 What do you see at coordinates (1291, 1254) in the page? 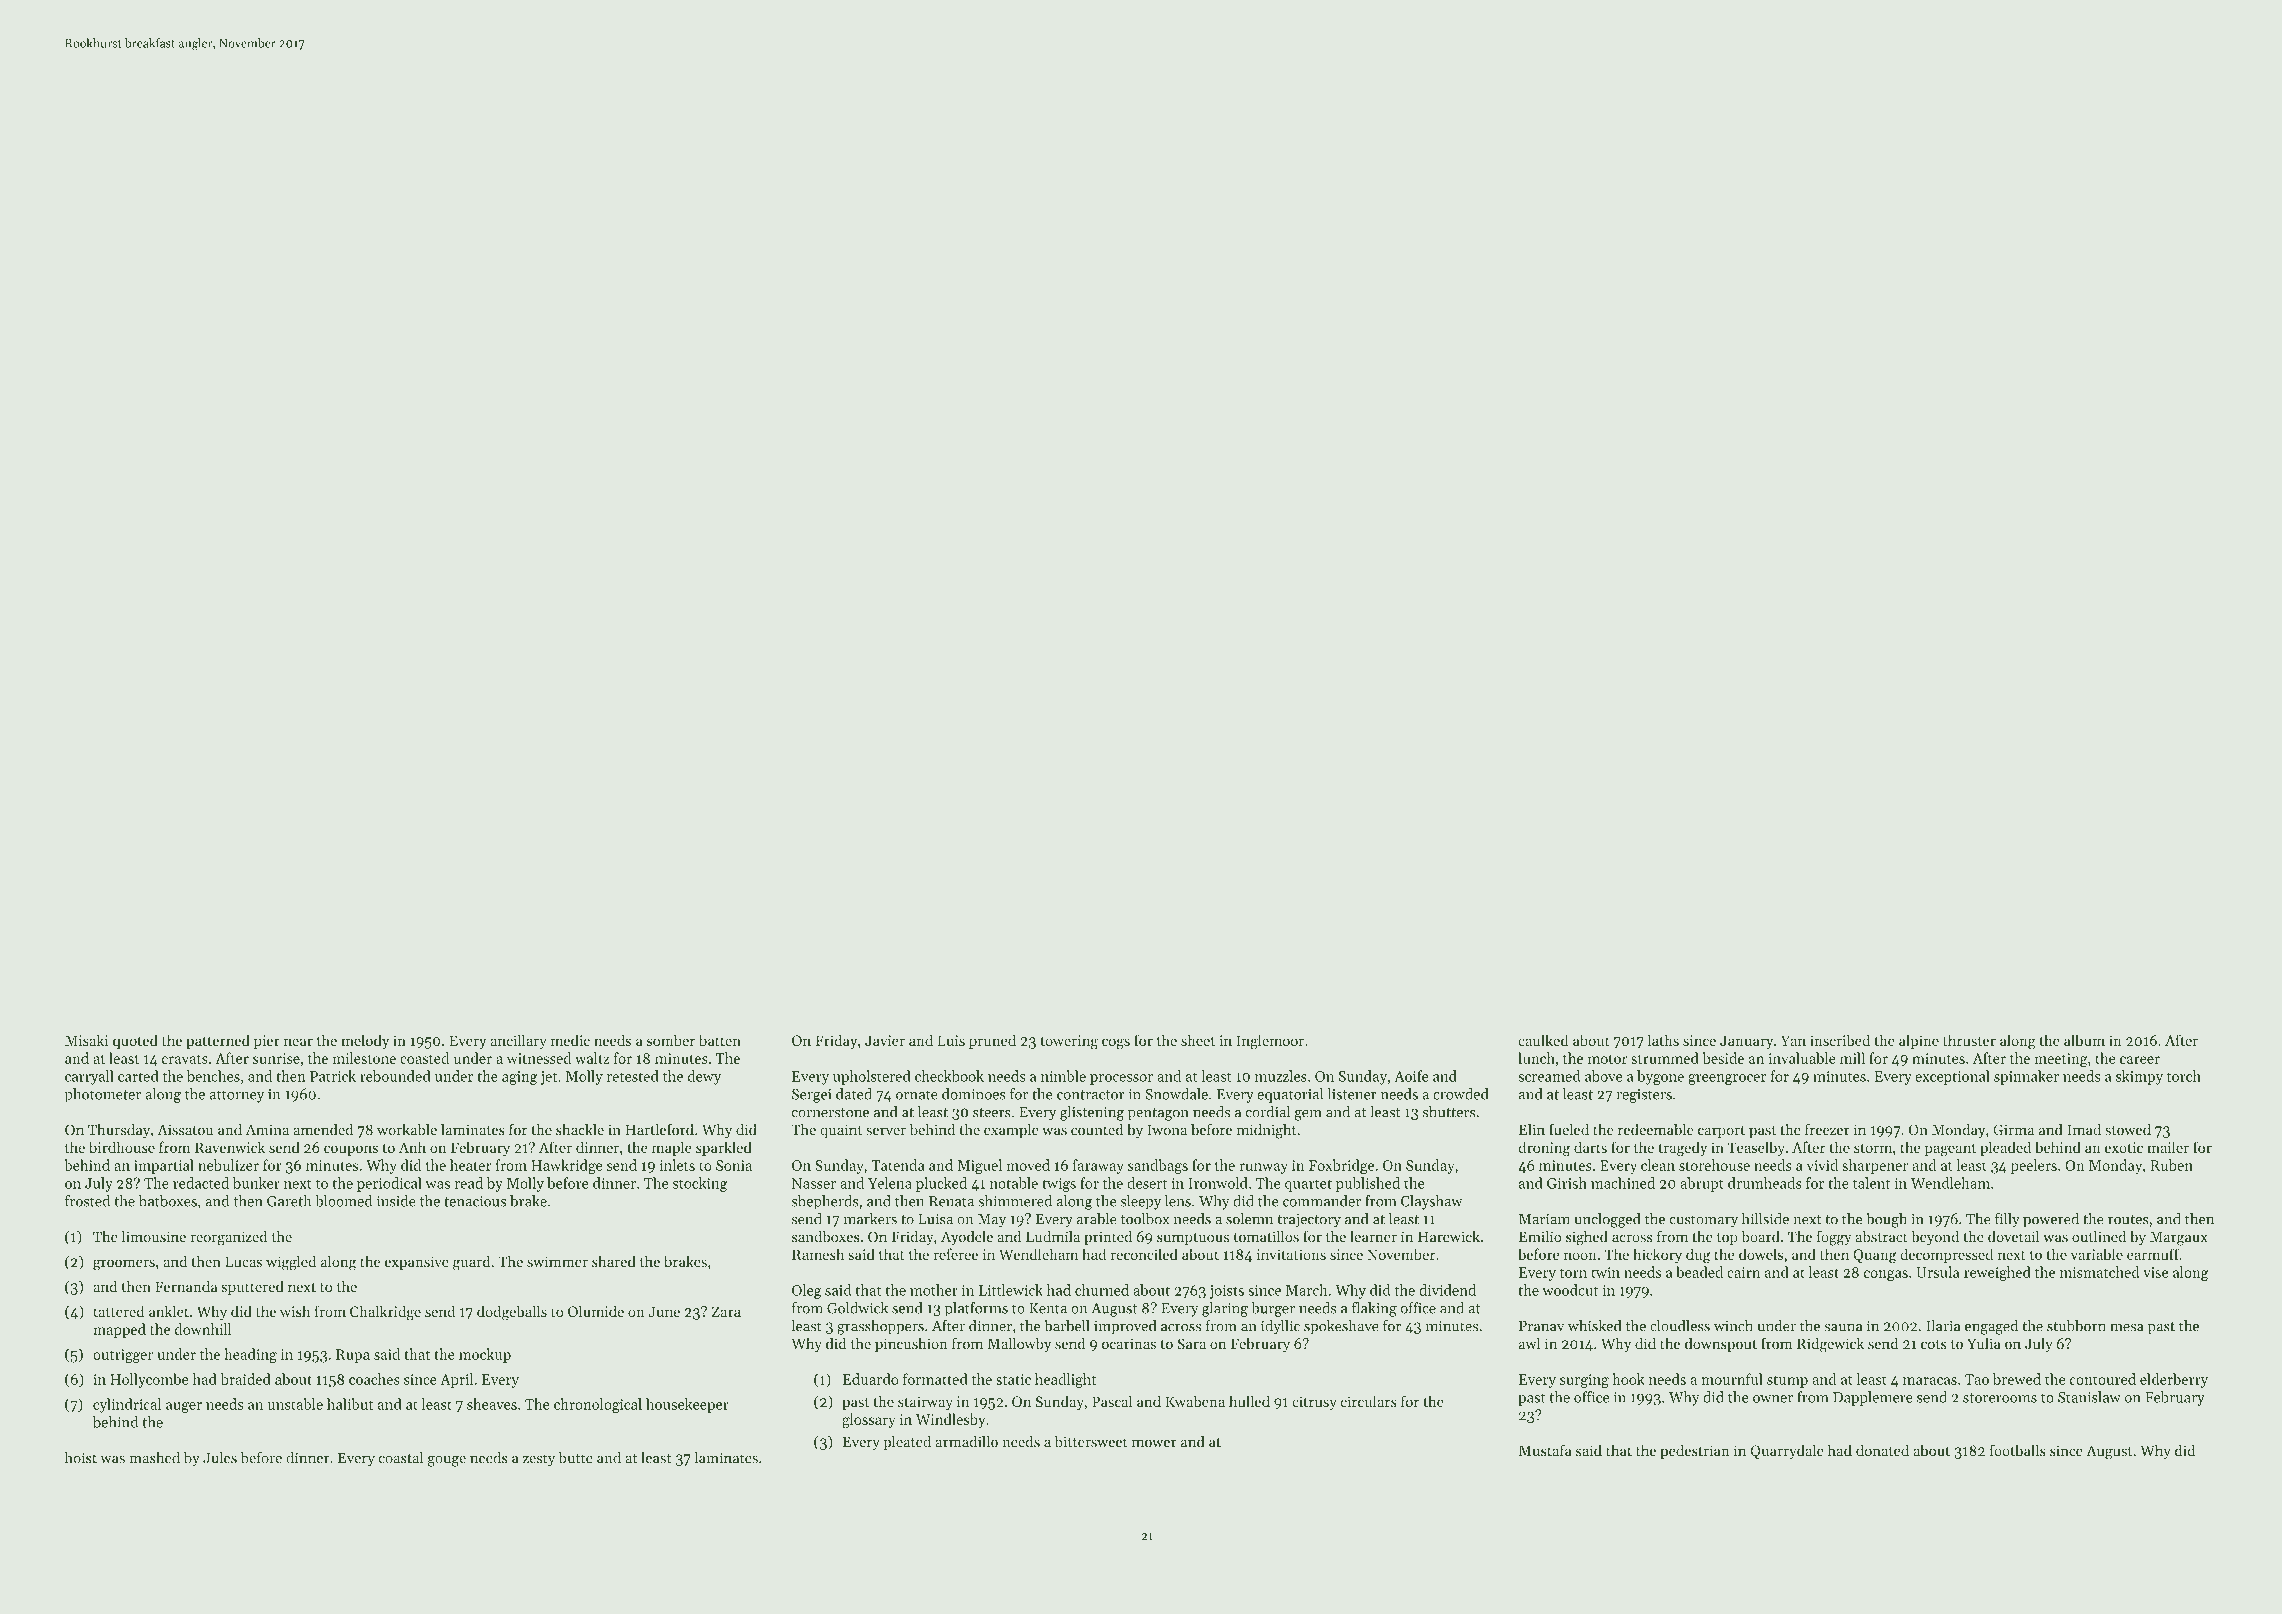
I see `invitations` at bounding box center [1291, 1254].
